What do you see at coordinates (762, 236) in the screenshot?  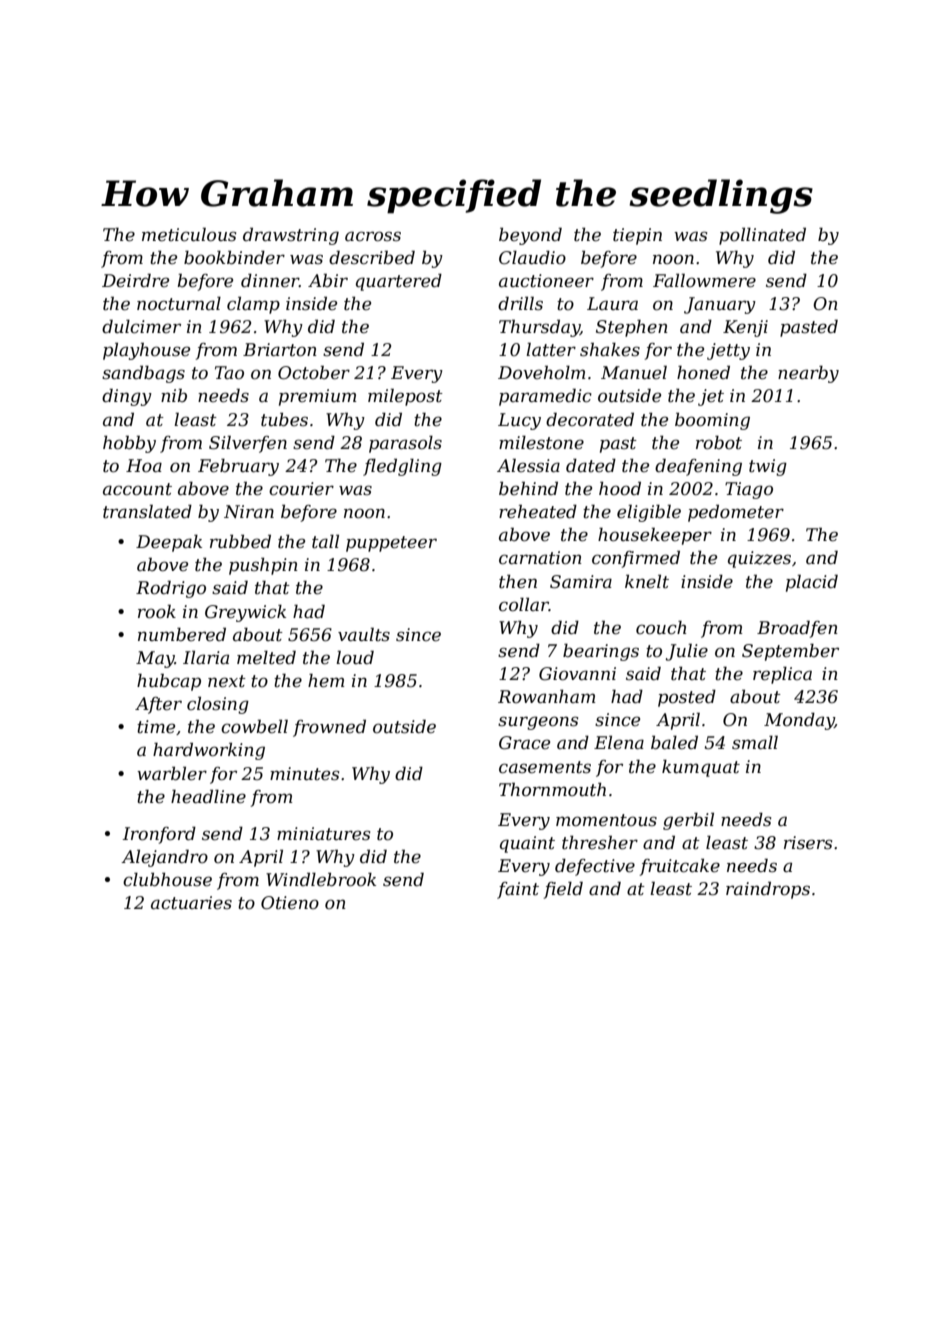 I see `pollinated` at bounding box center [762, 236].
